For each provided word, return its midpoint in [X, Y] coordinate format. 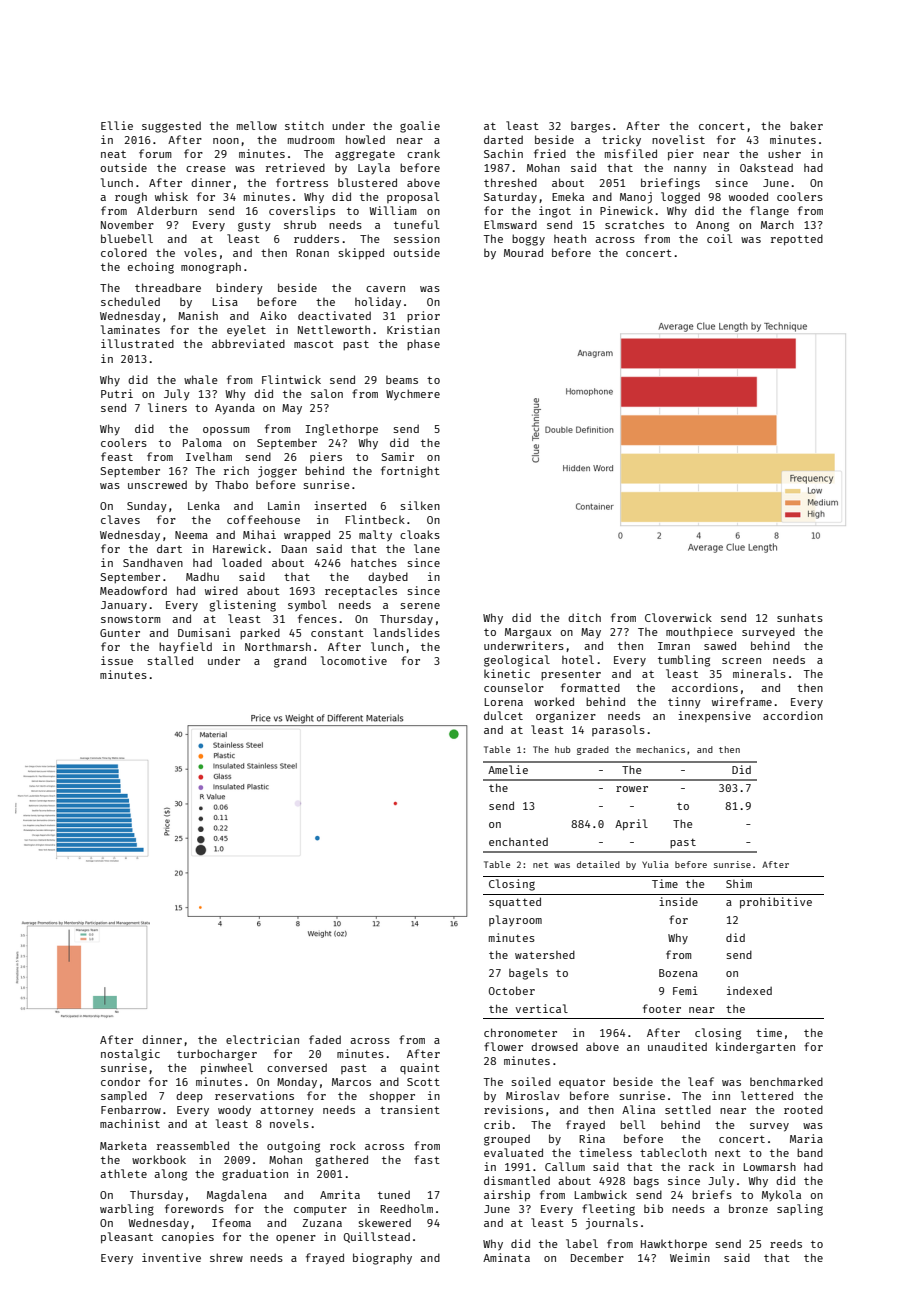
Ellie [117, 125]
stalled [170, 660]
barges [590, 127]
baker [806, 125]
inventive [171, 1257]
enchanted [518, 842]
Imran [674, 646]
